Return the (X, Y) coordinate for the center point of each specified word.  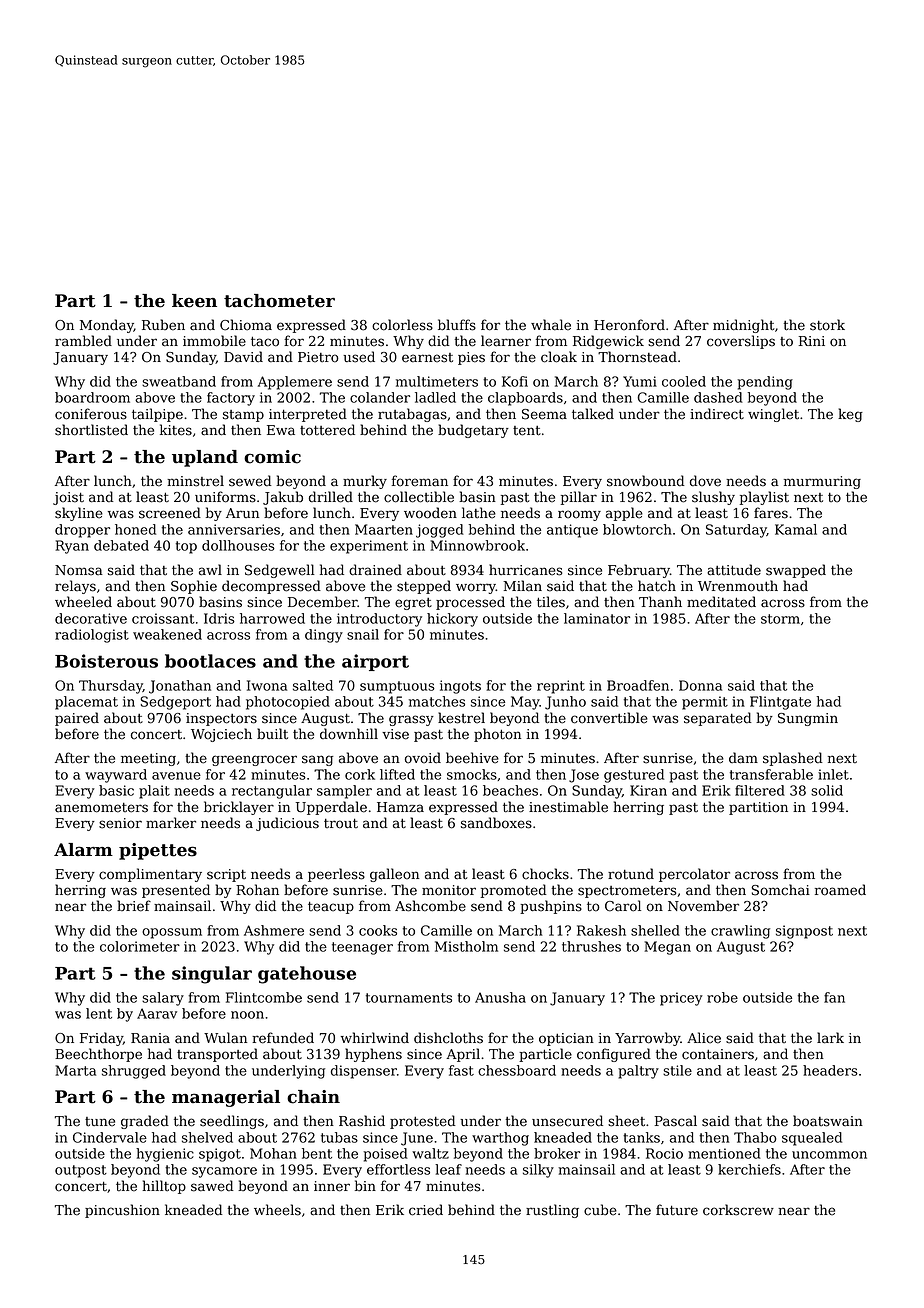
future (677, 1210)
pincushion (122, 1211)
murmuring (822, 482)
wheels (277, 1210)
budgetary (473, 431)
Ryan (72, 547)
